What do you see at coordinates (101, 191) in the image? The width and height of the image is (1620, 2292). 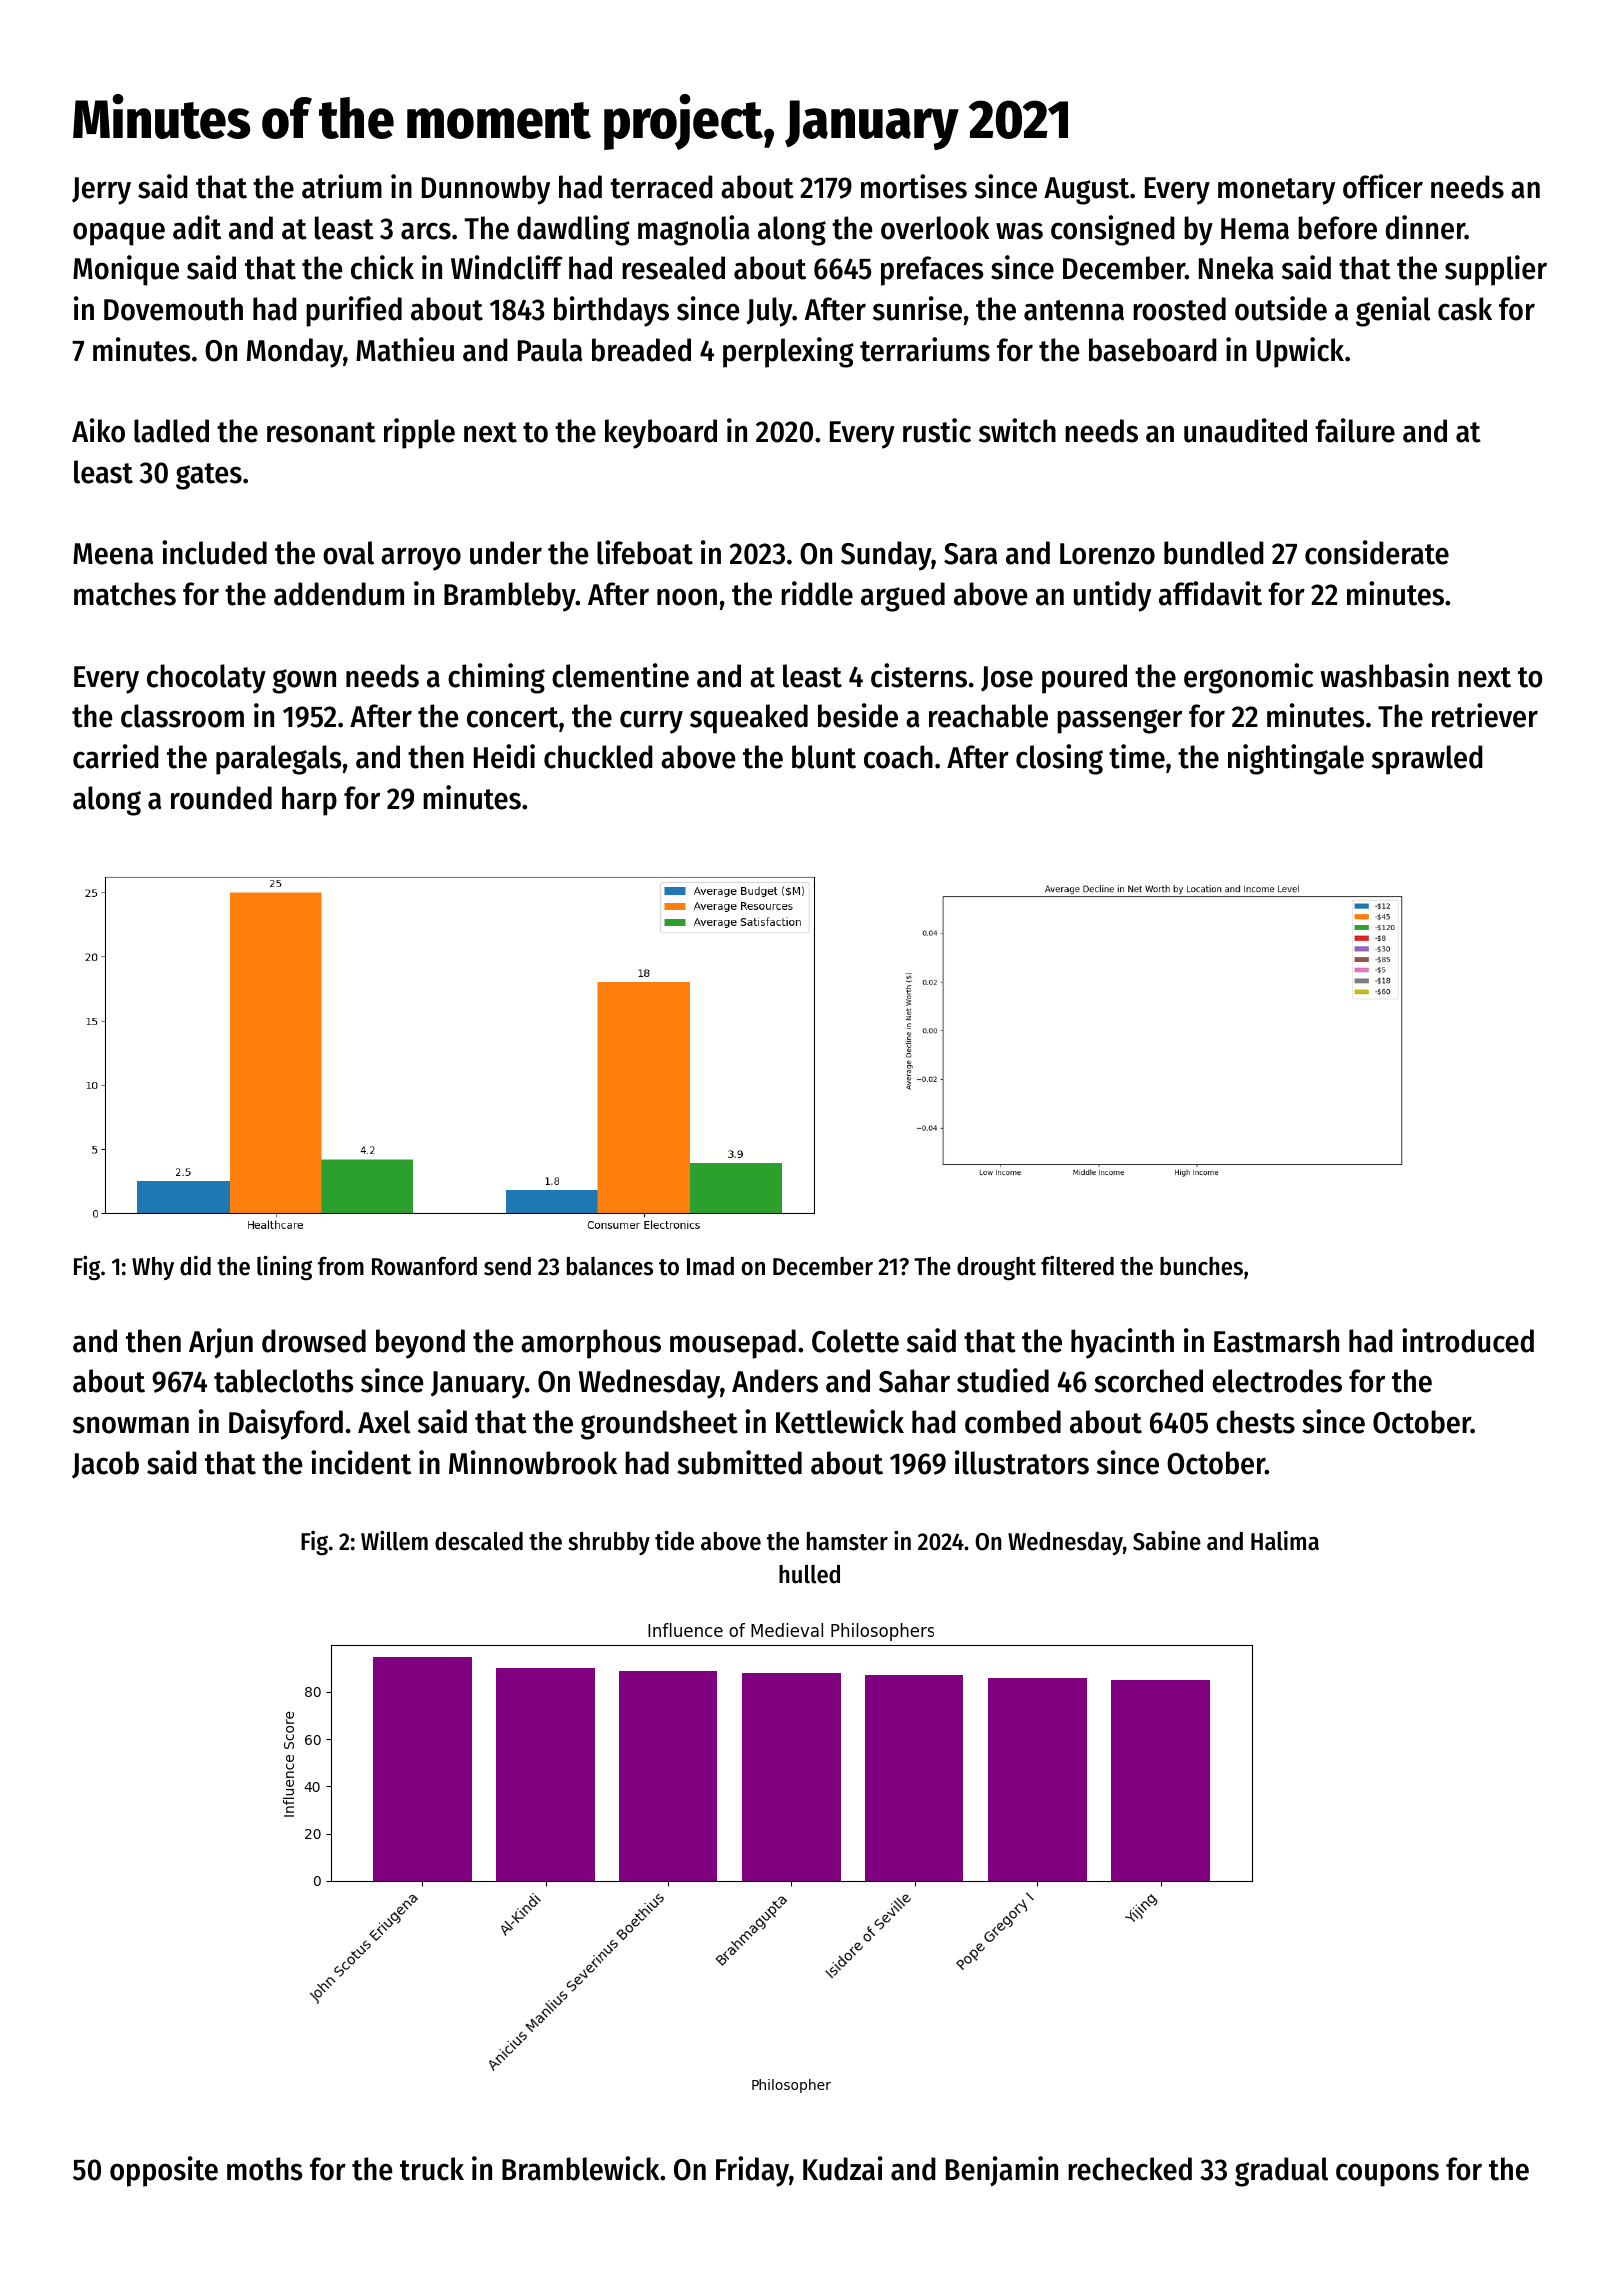 I see `Jerry` at bounding box center [101, 191].
